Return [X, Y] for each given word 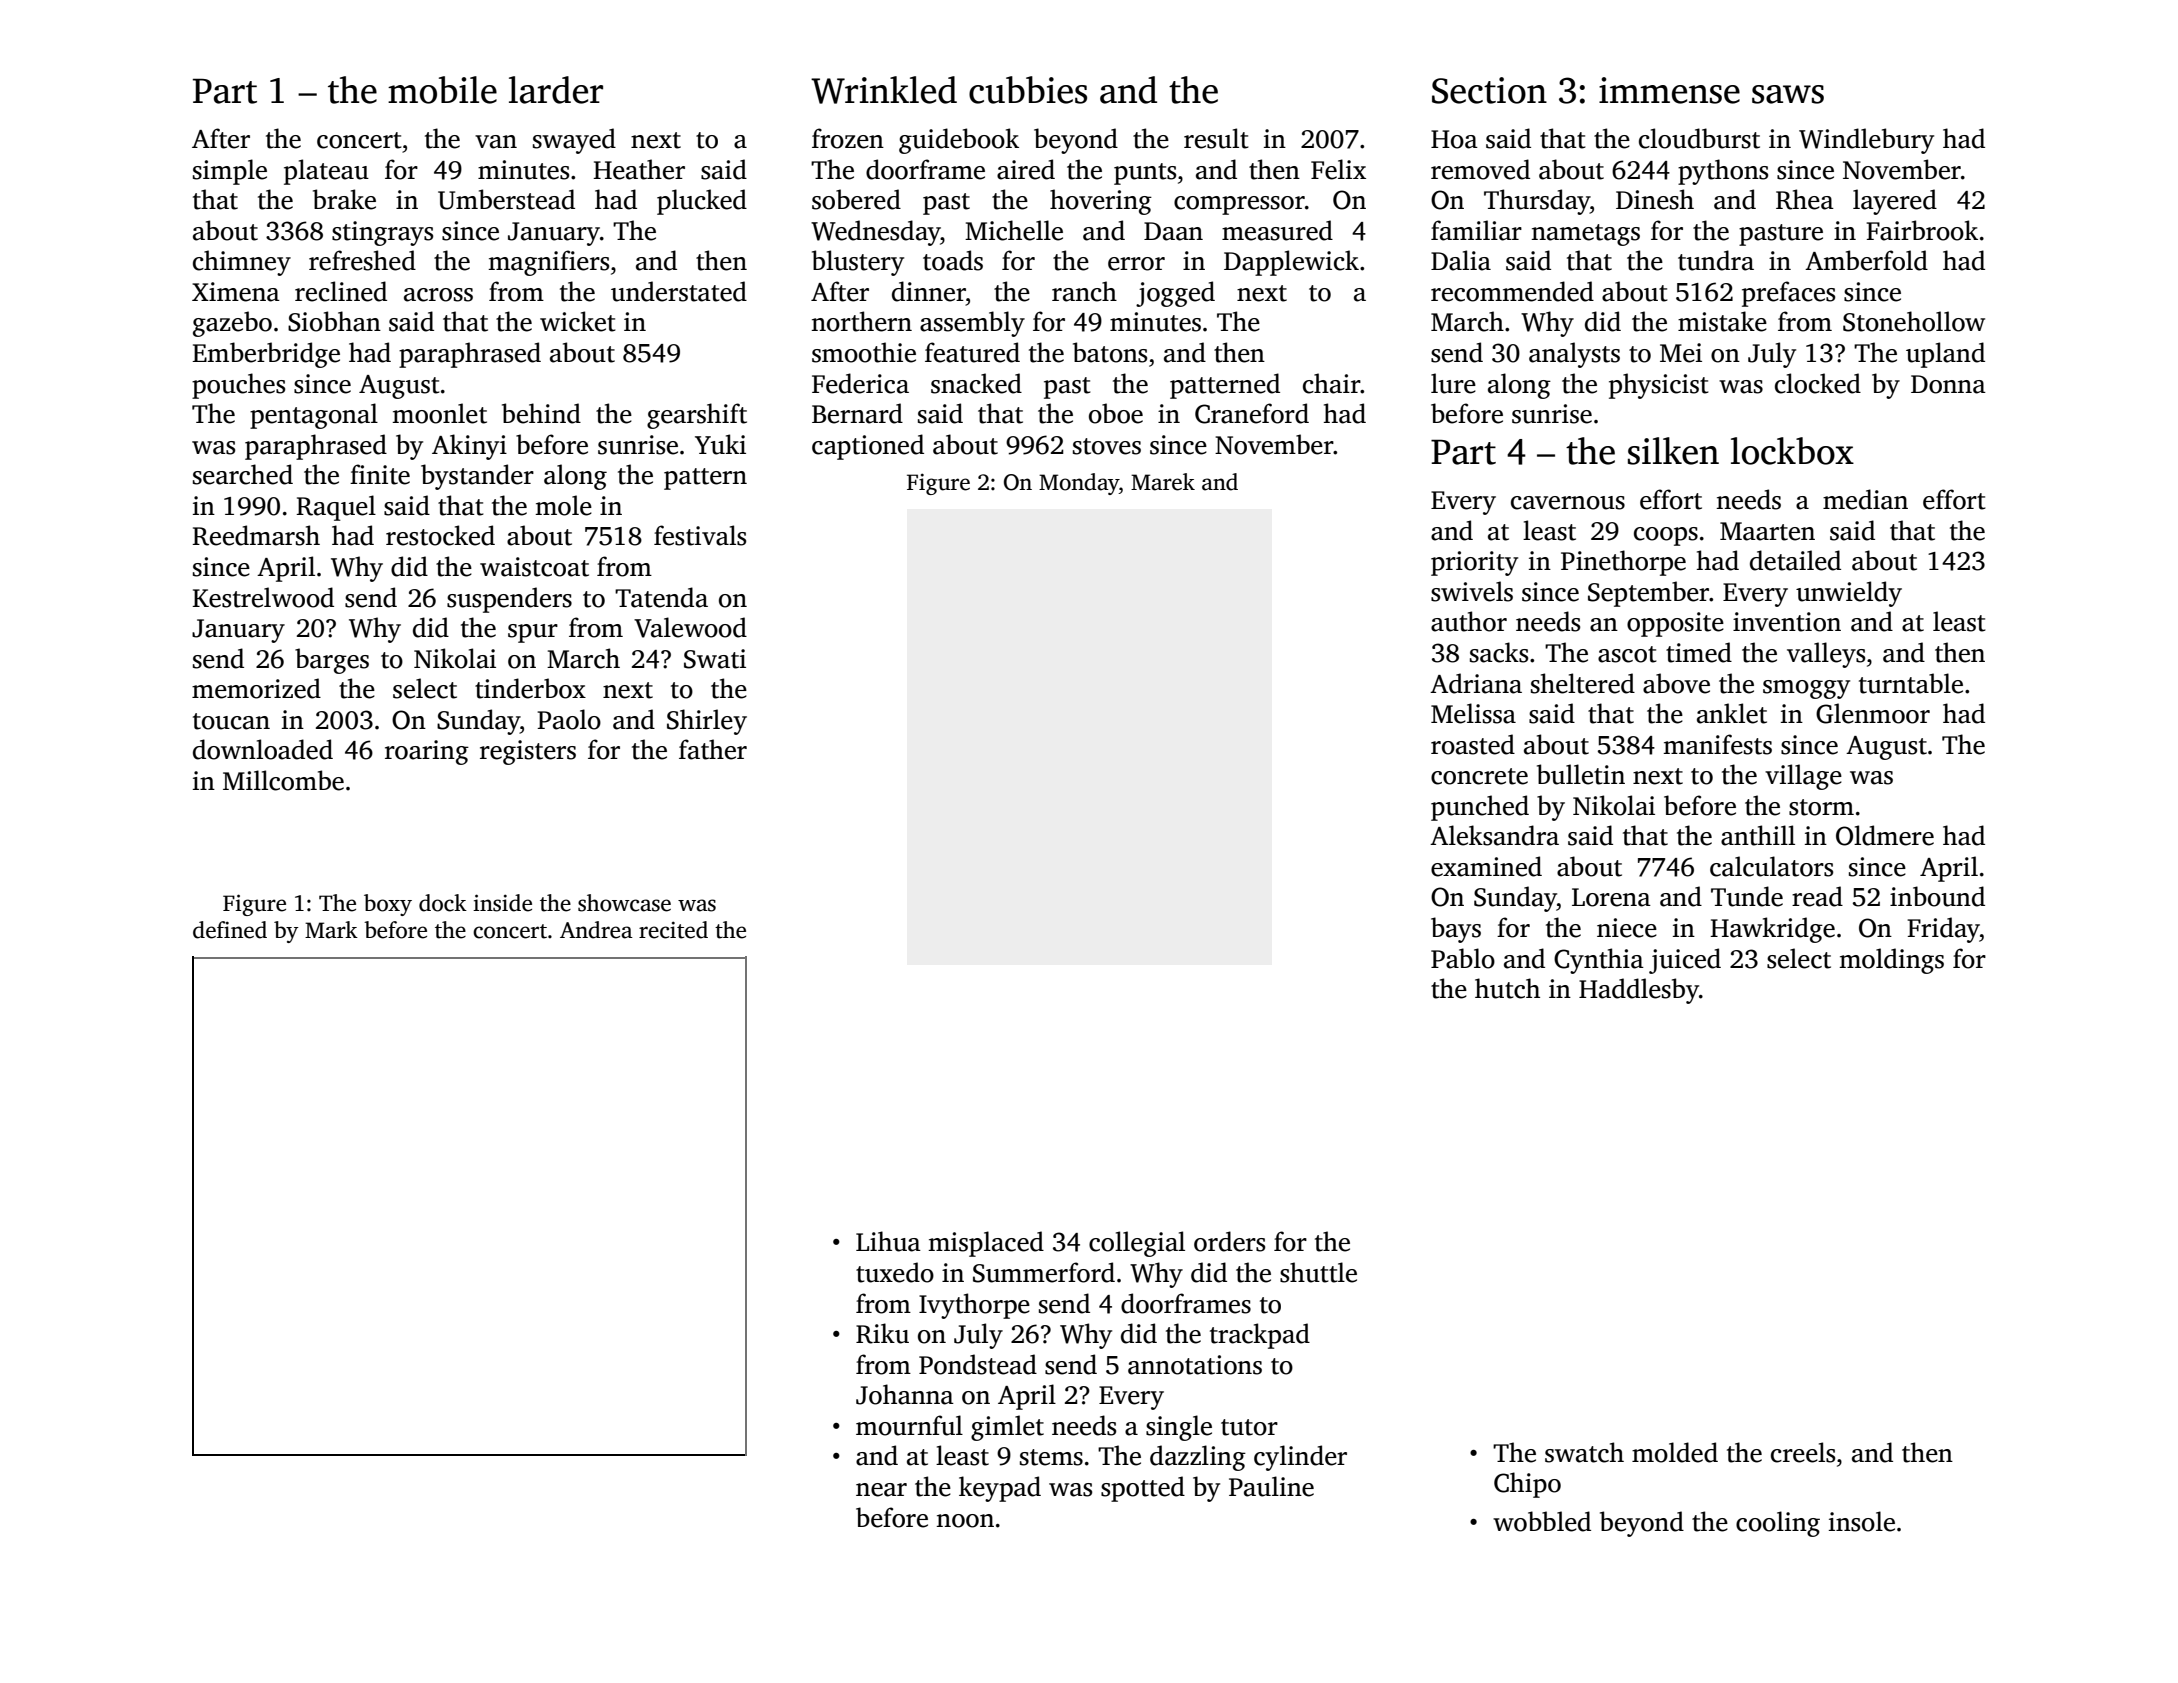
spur [533, 633]
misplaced [986, 1244]
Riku [882, 1333]
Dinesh [1655, 199]
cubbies [1028, 90]
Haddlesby [1639, 991]
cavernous [1568, 503]
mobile [442, 90]
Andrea [596, 930]
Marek [1163, 482]
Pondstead [978, 1364]
